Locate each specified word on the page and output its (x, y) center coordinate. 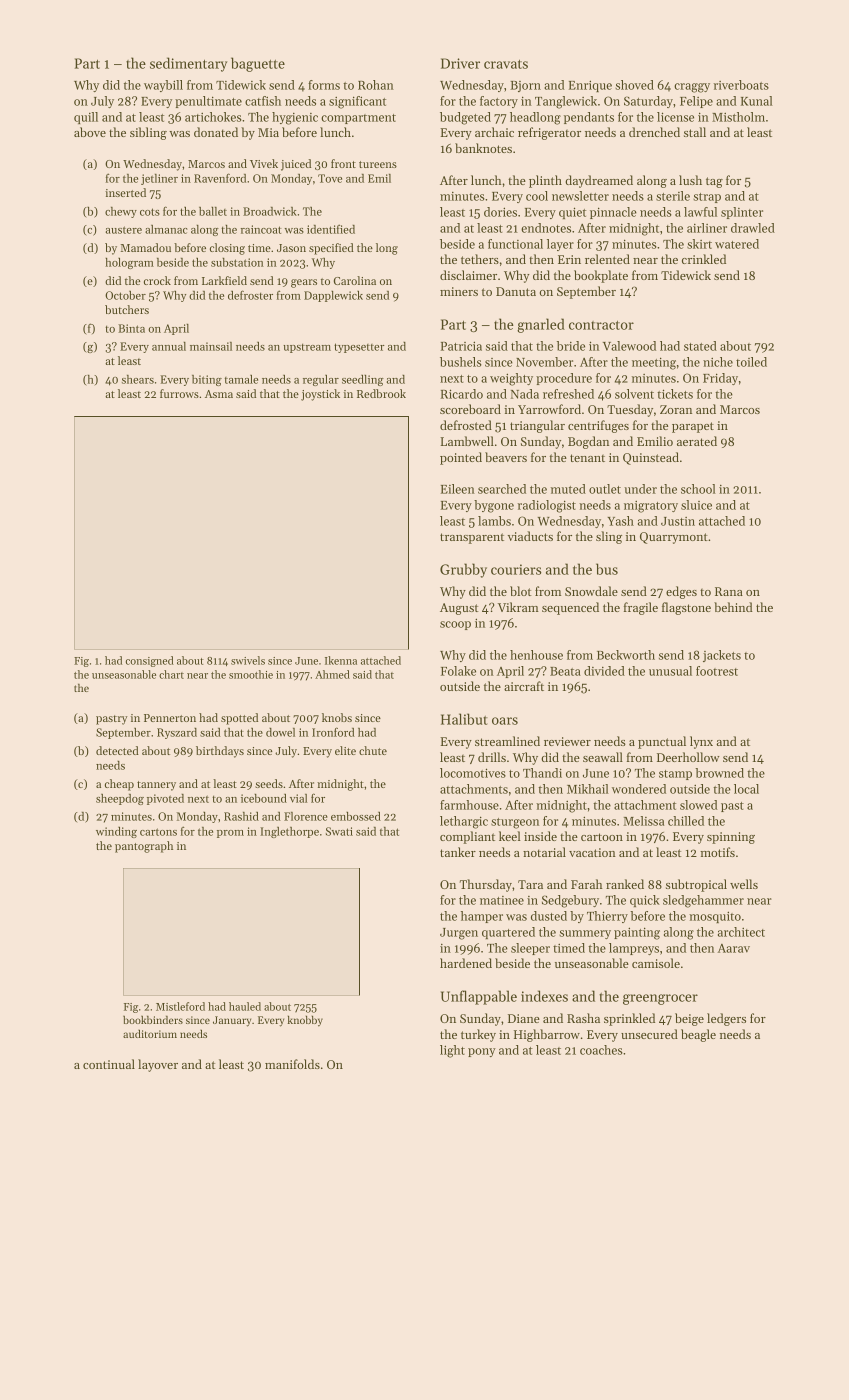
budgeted (465, 118)
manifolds (292, 1064)
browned (719, 773)
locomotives (473, 773)
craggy (692, 88)
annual (169, 346)
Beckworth (626, 655)
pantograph (144, 847)
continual (109, 1064)
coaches (601, 1050)
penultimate (208, 102)
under (640, 489)
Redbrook (381, 393)
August (459, 609)
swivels (248, 660)
